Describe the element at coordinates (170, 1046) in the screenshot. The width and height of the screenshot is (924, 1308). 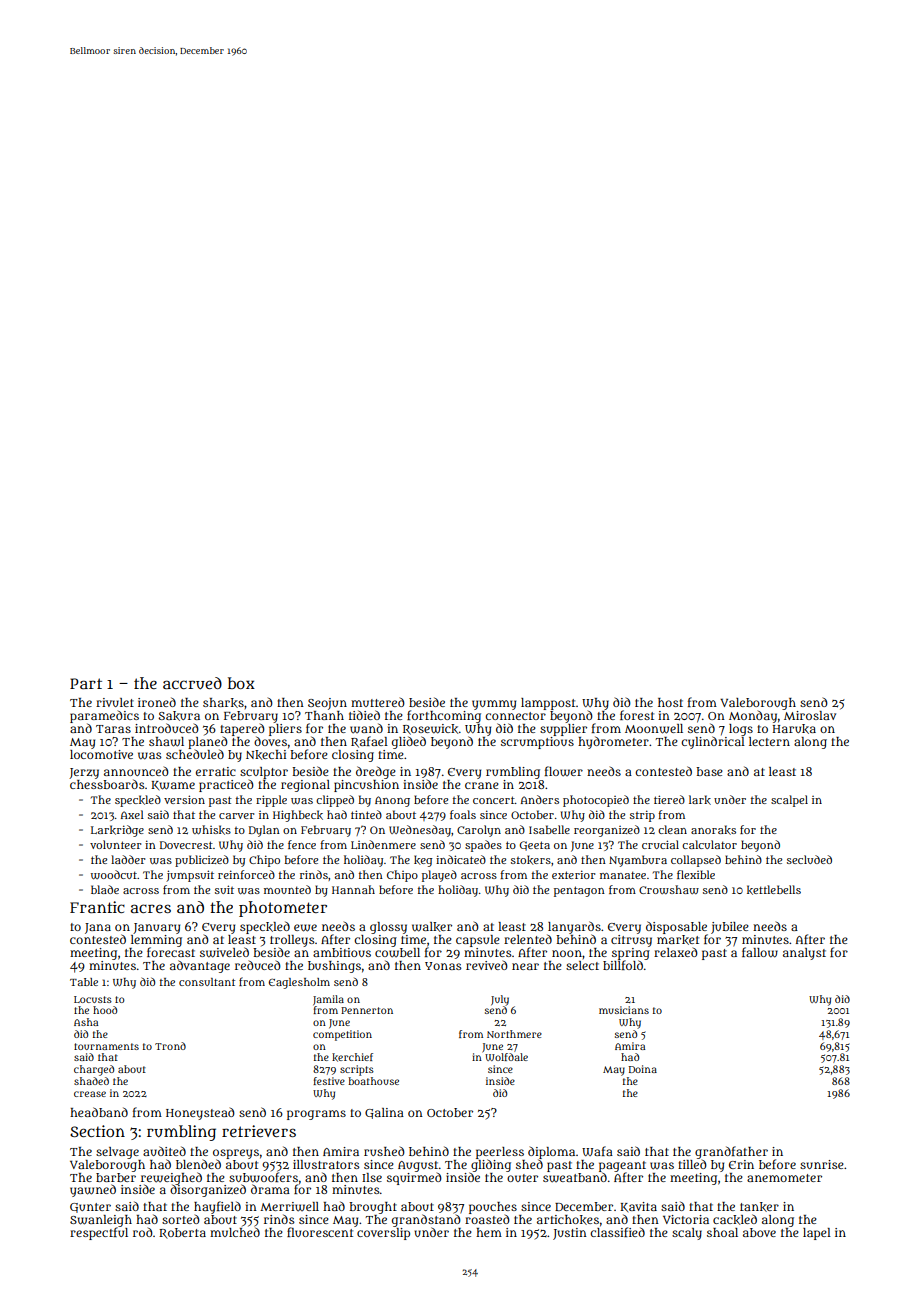
I see `Trond` at that location.
